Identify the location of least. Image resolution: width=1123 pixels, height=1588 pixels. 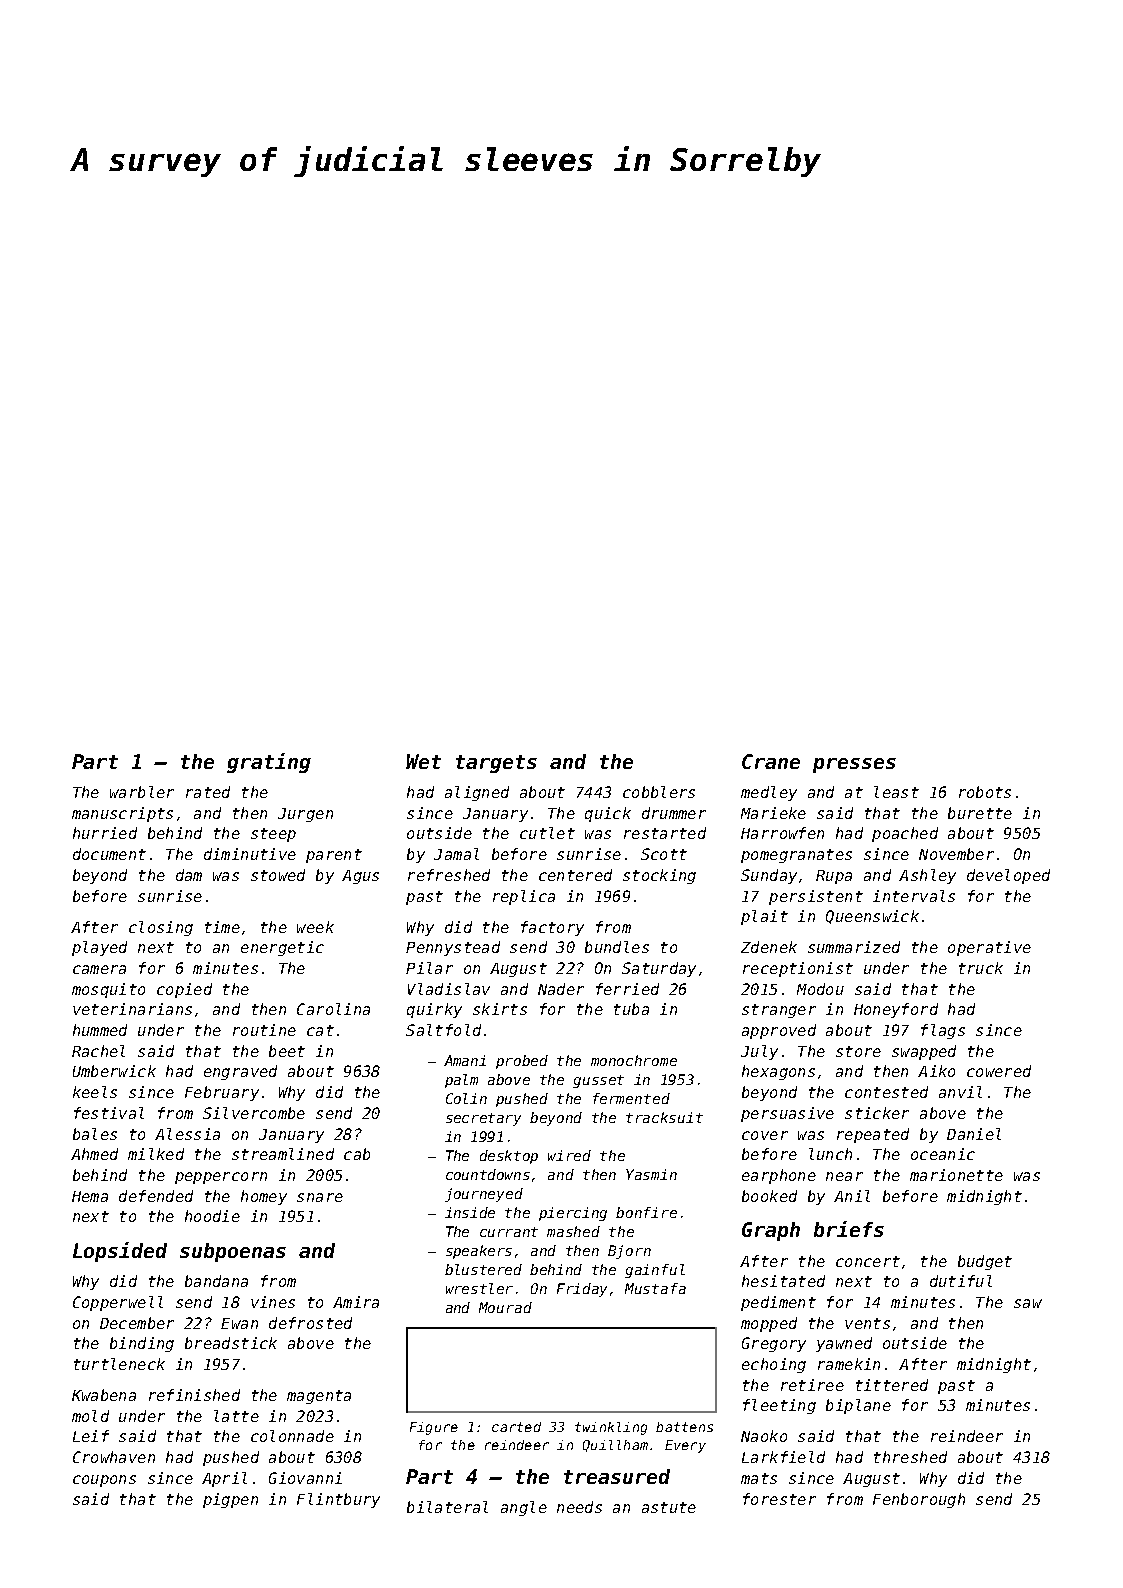
(896, 792).
